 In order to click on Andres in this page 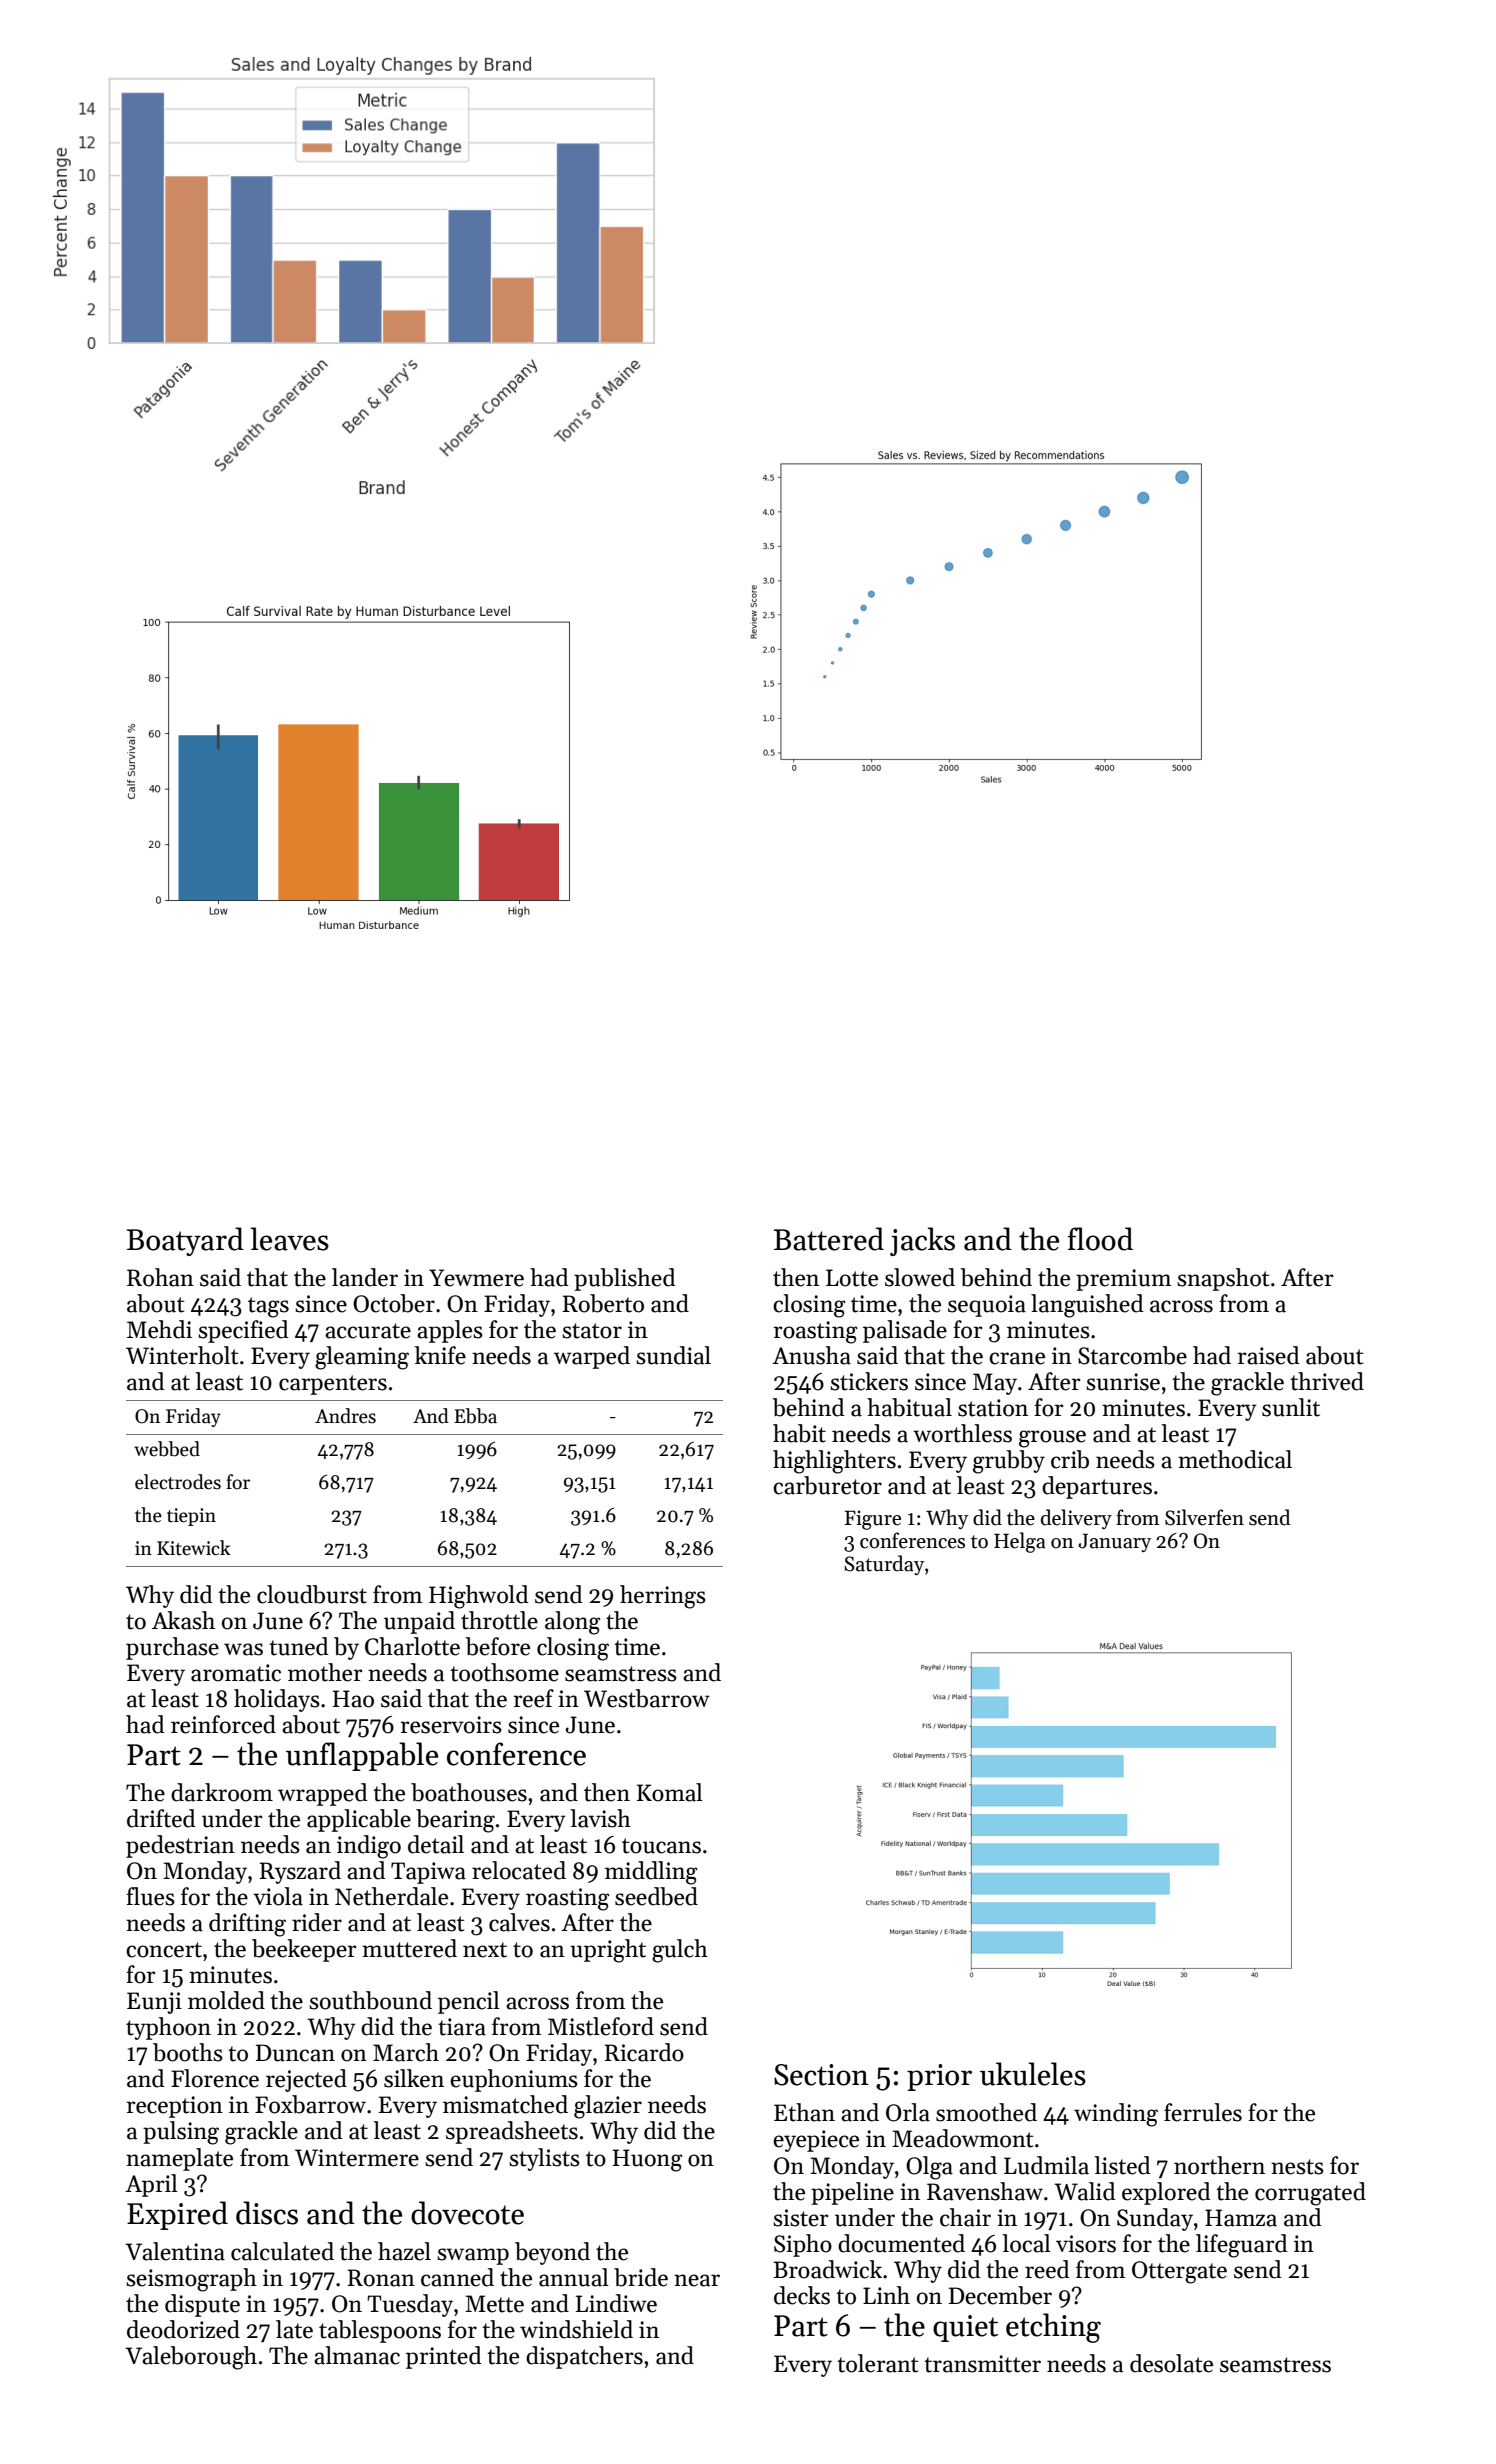, I will do `click(345, 1416)`.
